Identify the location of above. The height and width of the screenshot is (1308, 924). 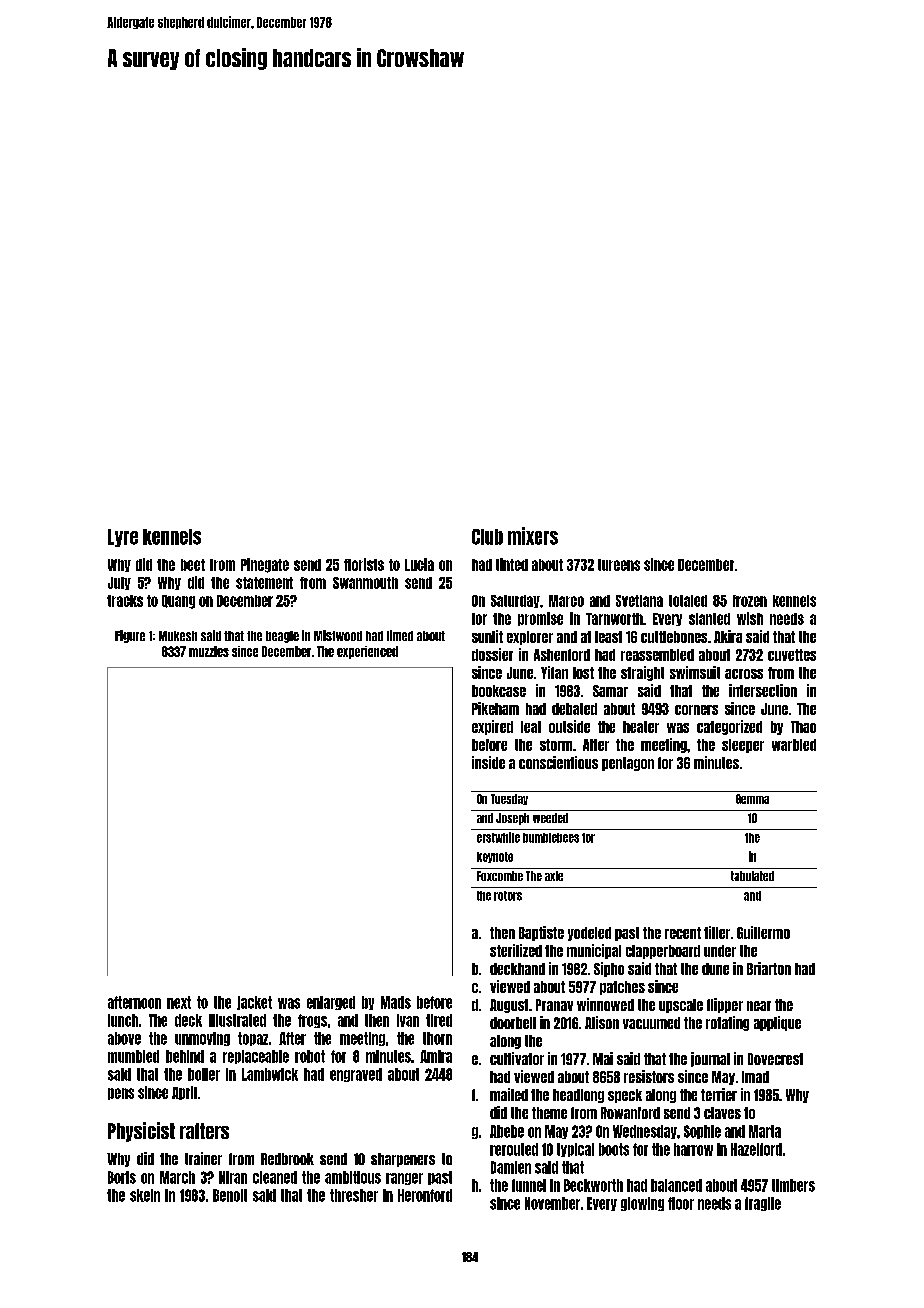
(124, 1038).
